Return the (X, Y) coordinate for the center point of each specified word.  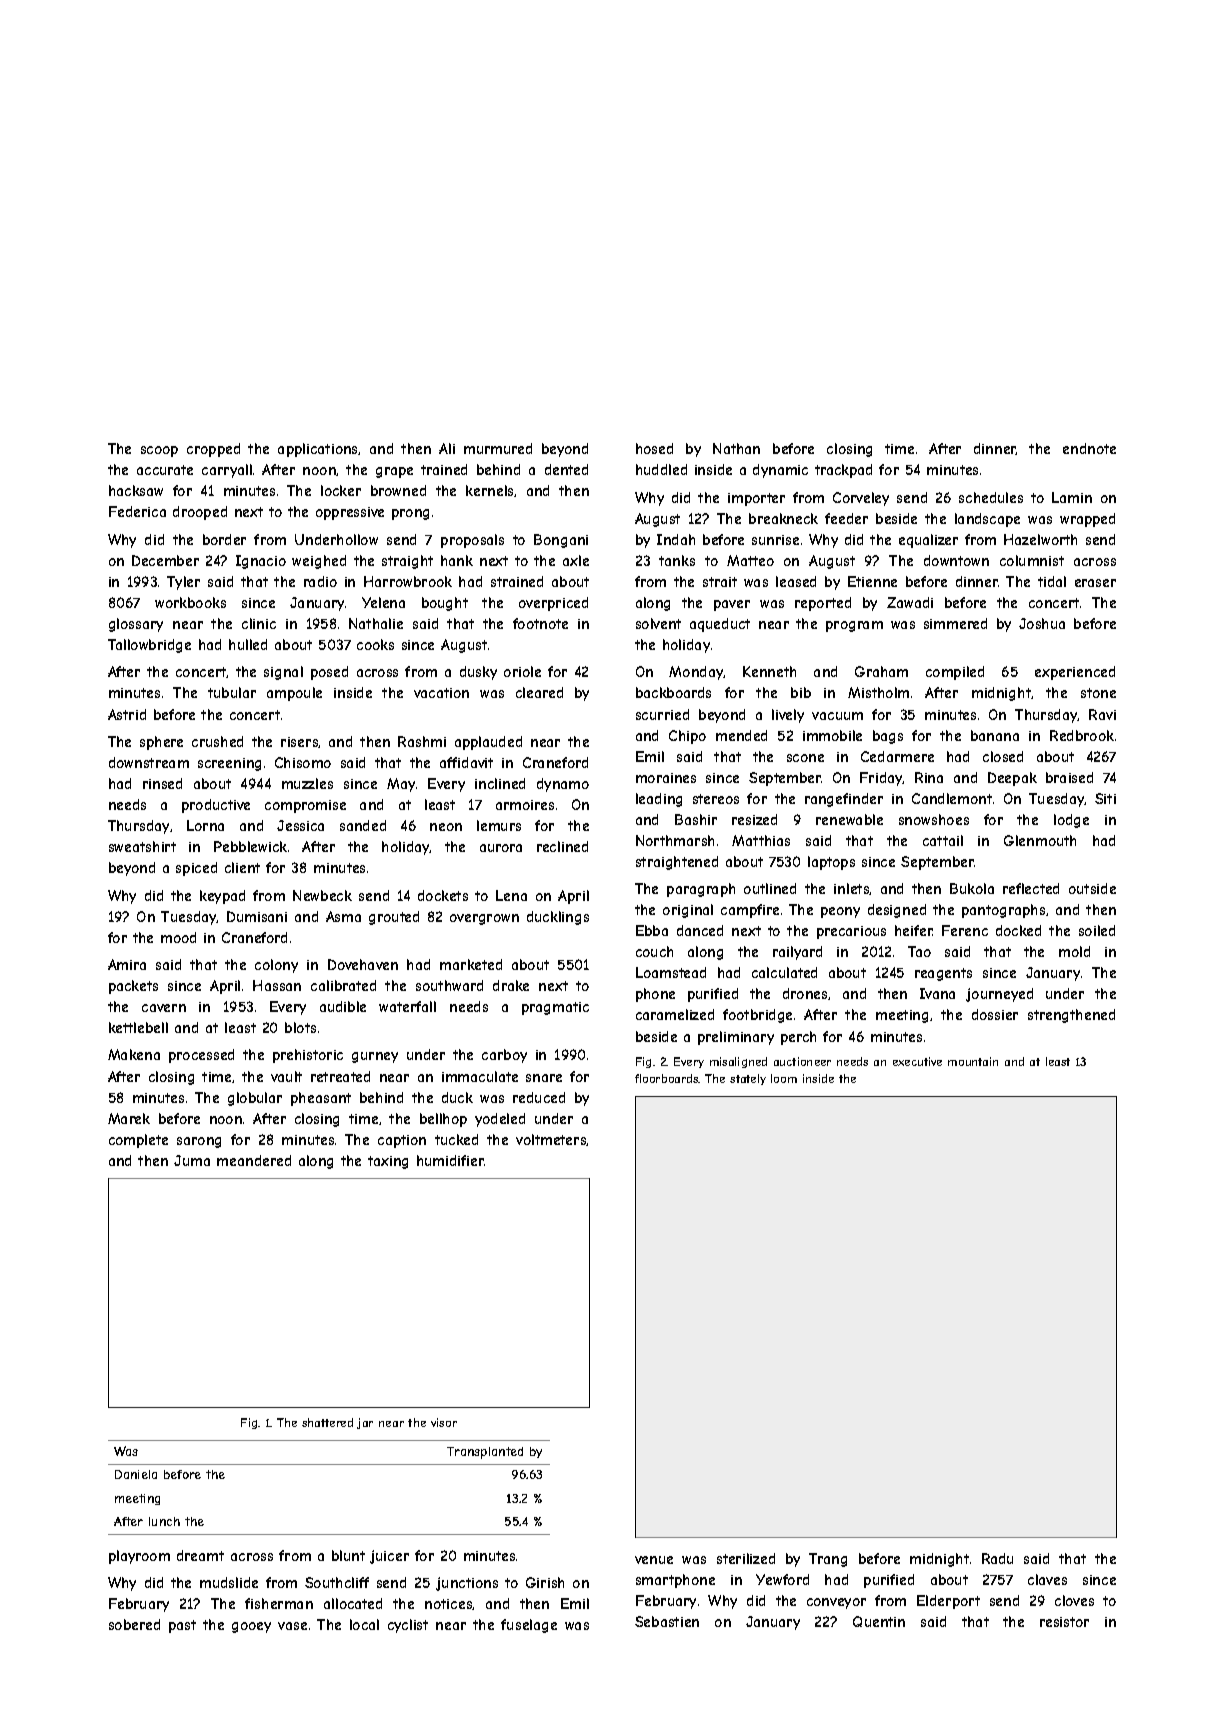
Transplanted (485, 1453)
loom (784, 1078)
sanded (363, 825)
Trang (828, 1560)
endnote (1089, 448)
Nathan (736, 448)
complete (138, 1141)
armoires (525, 805)
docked (1018, 930)
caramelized (675, 1014)
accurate (165, 470)
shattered (327, 1422)
